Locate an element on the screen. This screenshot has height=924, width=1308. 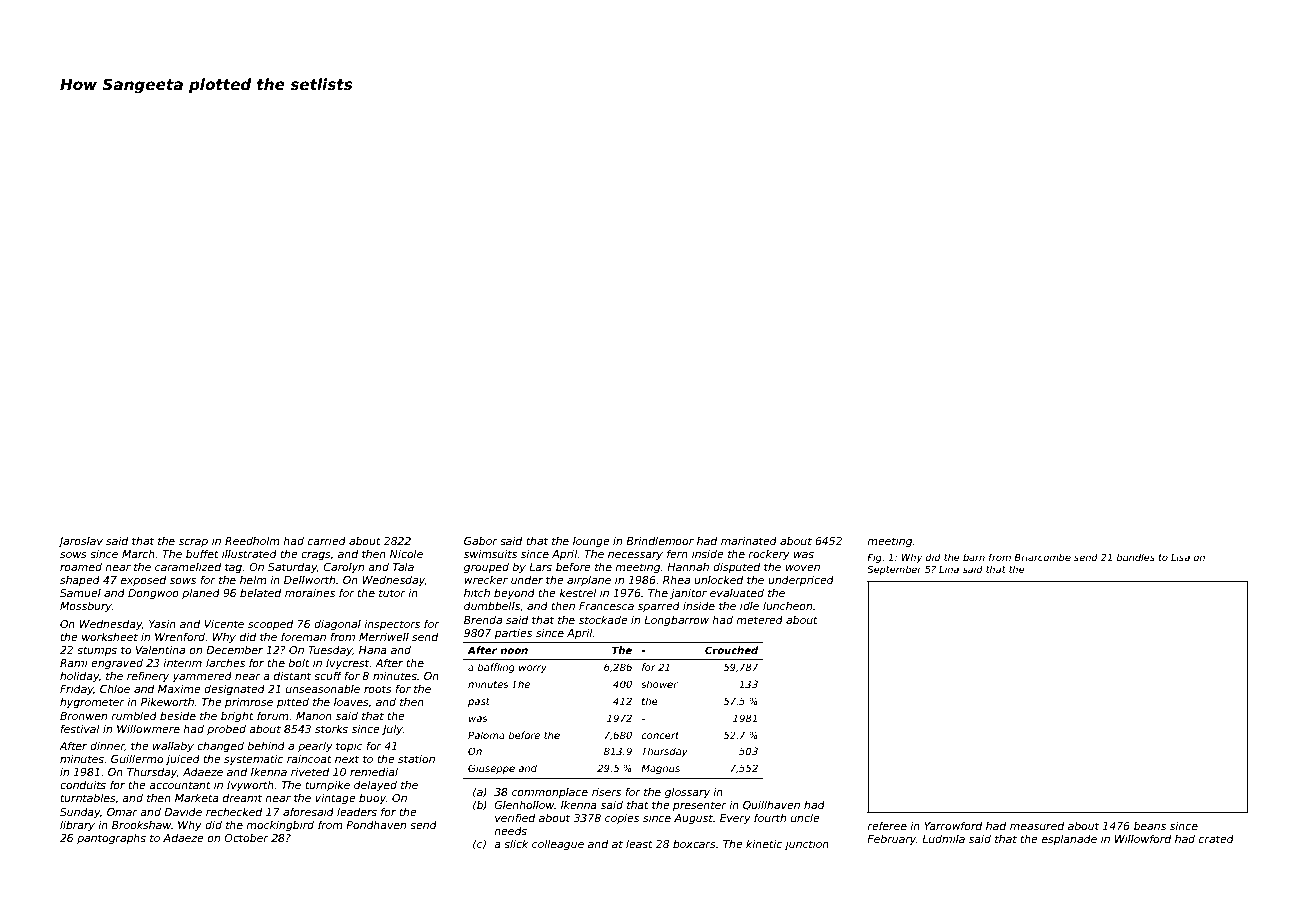
Mossbury is located at coordinates (86, 607).
